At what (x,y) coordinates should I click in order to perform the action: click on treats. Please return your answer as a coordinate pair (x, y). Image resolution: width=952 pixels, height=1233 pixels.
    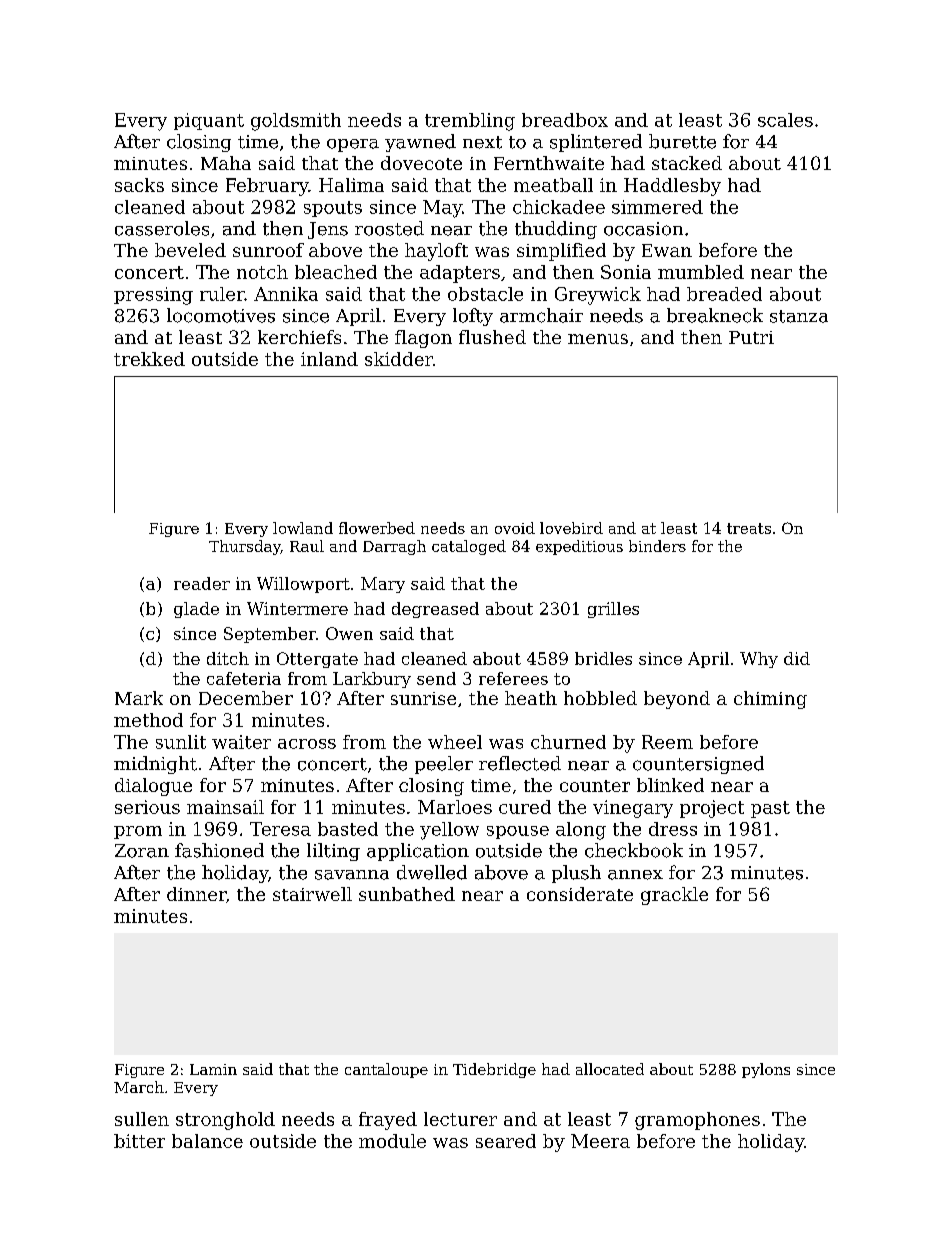
    Looking at the image, I should click on (749, 528).
